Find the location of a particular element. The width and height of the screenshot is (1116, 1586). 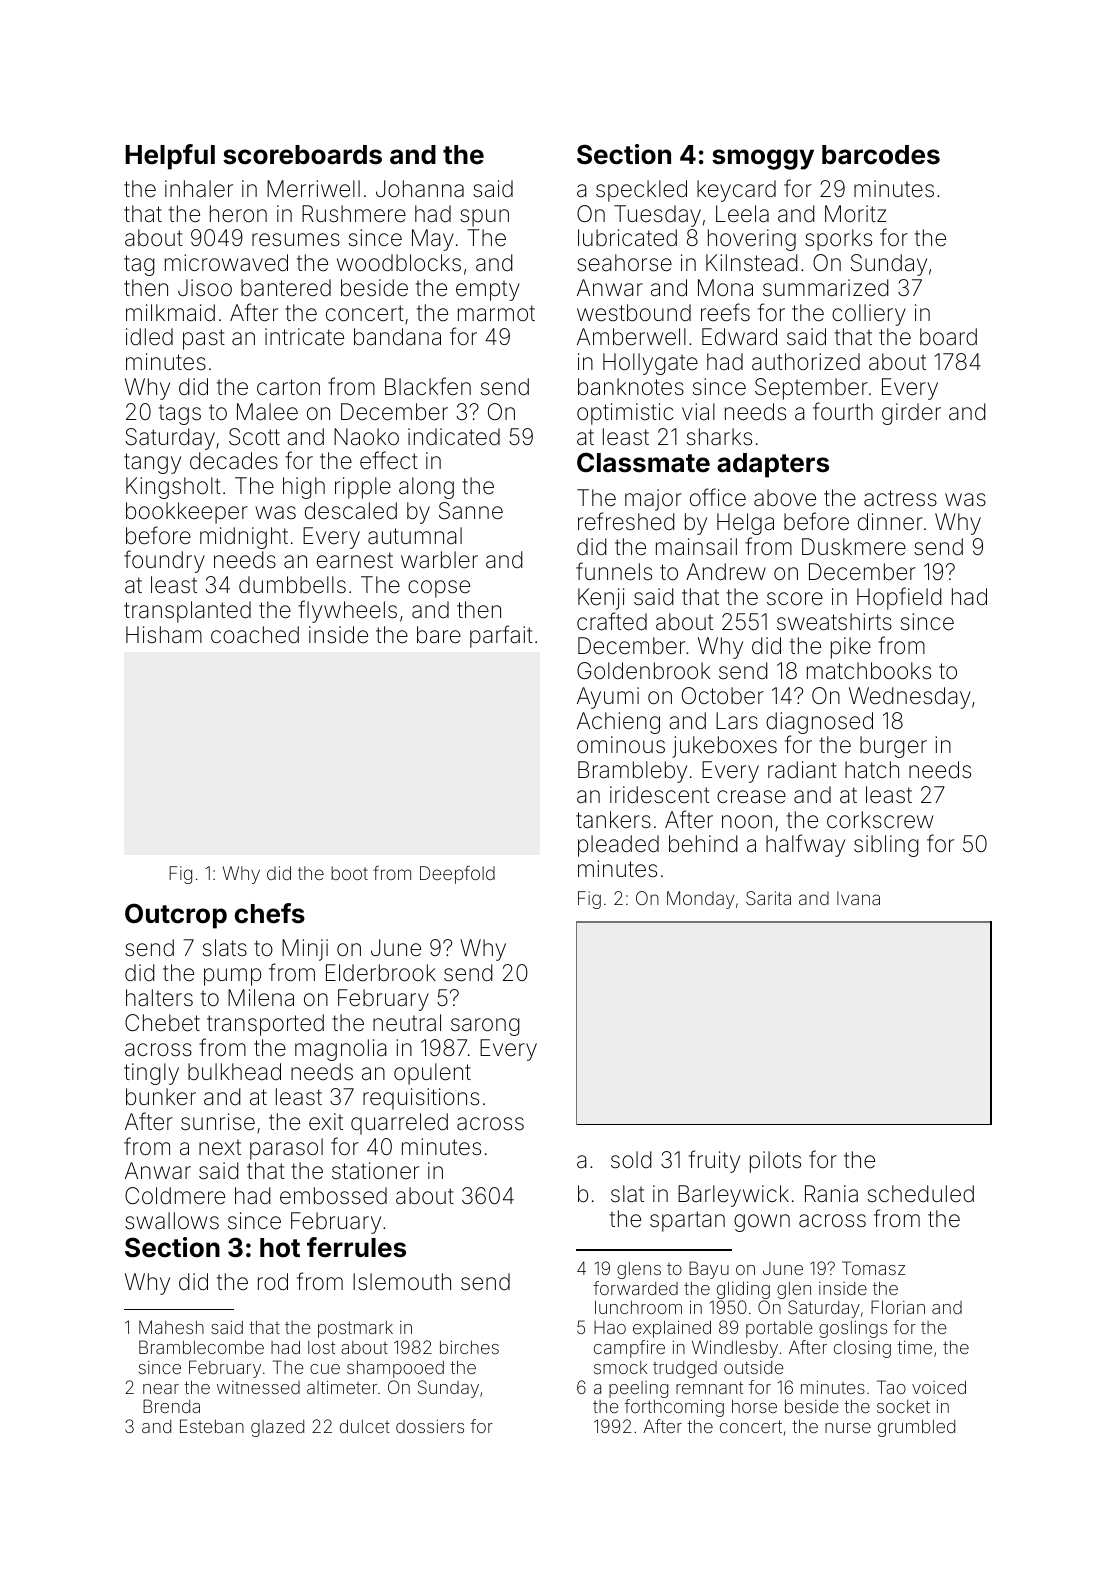

grumbled is located at coordinates (916, 1428).
